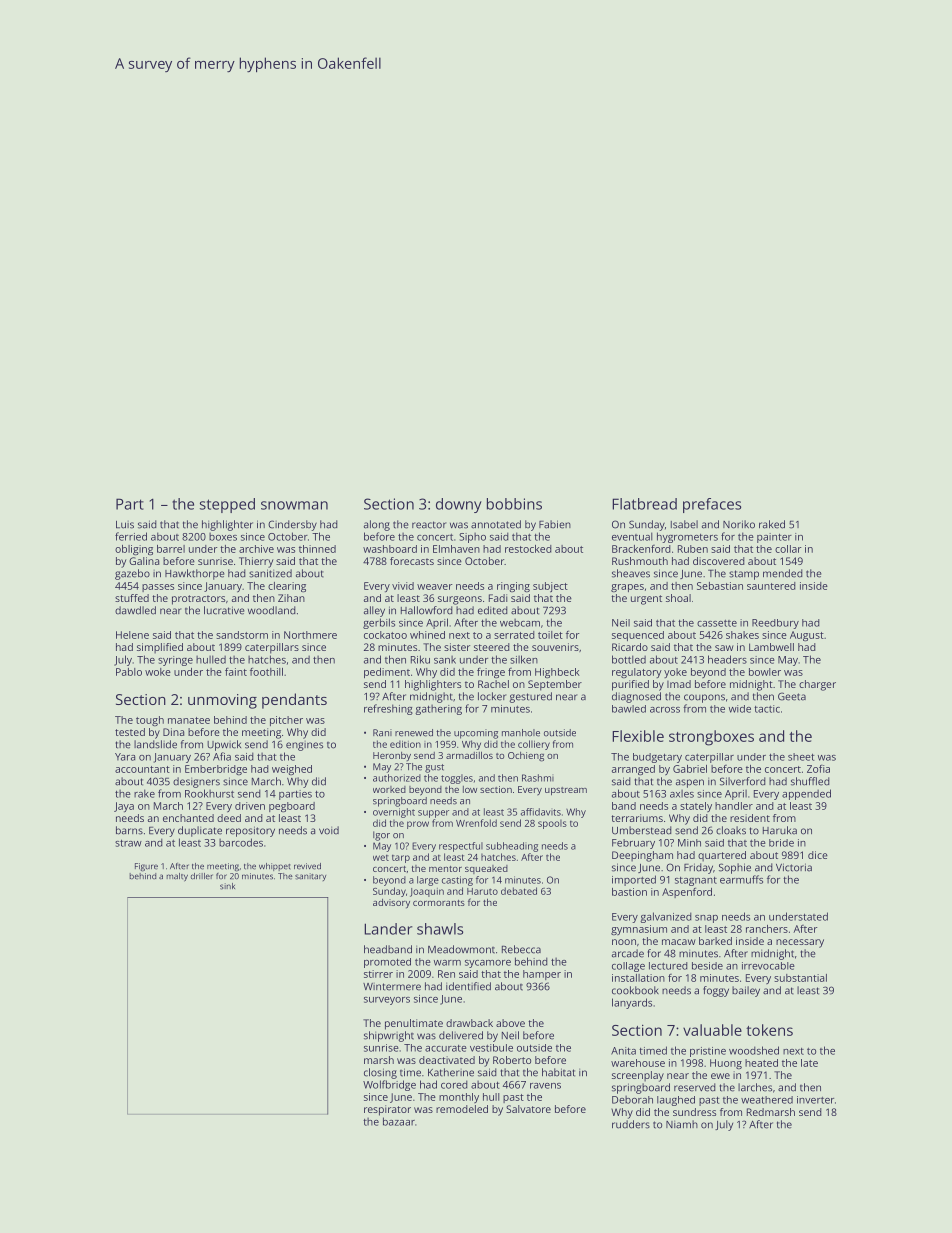 The width and height of the document is (952, 1233). Describe the element at coordinates (224, 745) in the document. I see `Upwick` at that location.
